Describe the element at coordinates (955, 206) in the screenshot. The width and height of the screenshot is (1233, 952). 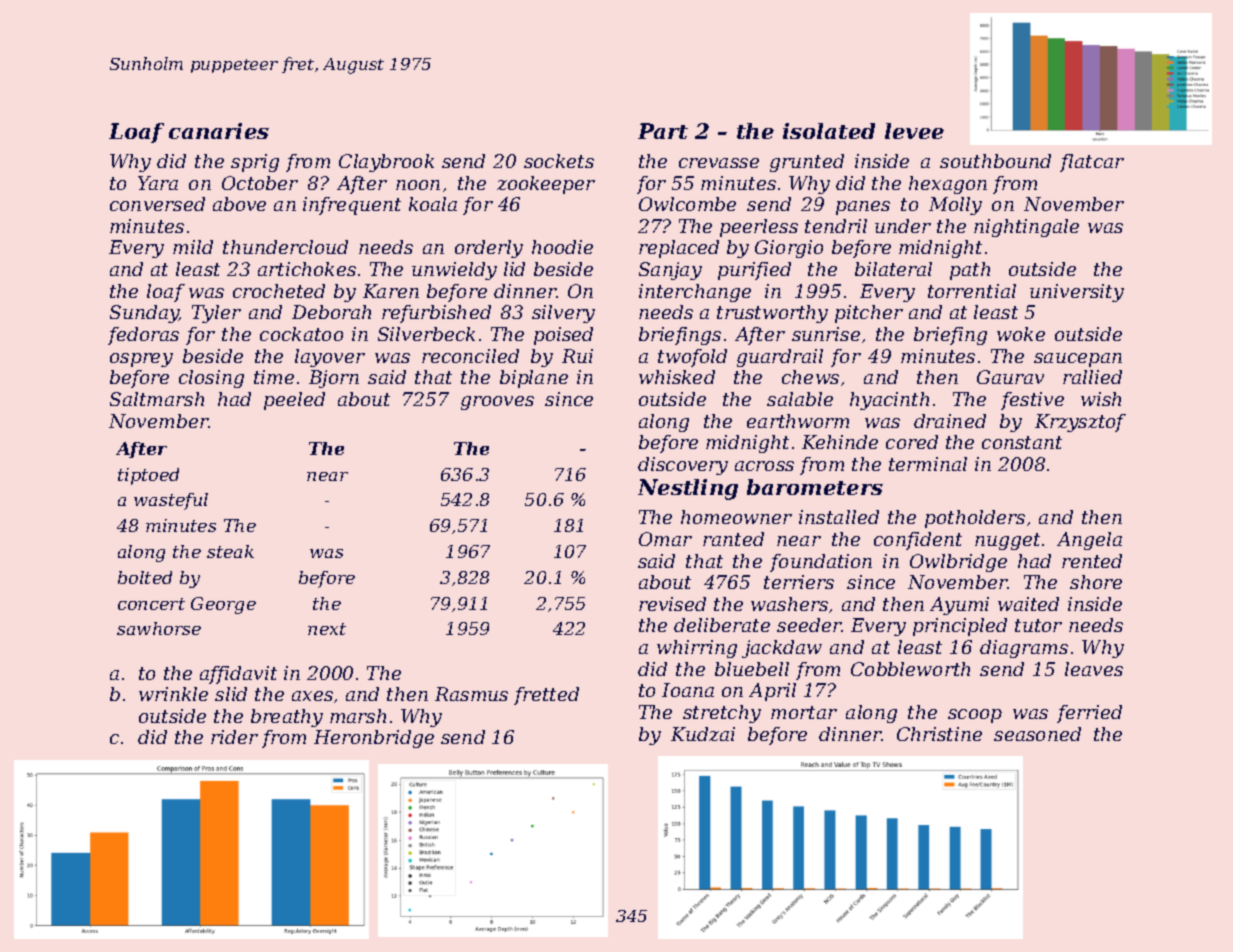
I see `Molly` at that location.
